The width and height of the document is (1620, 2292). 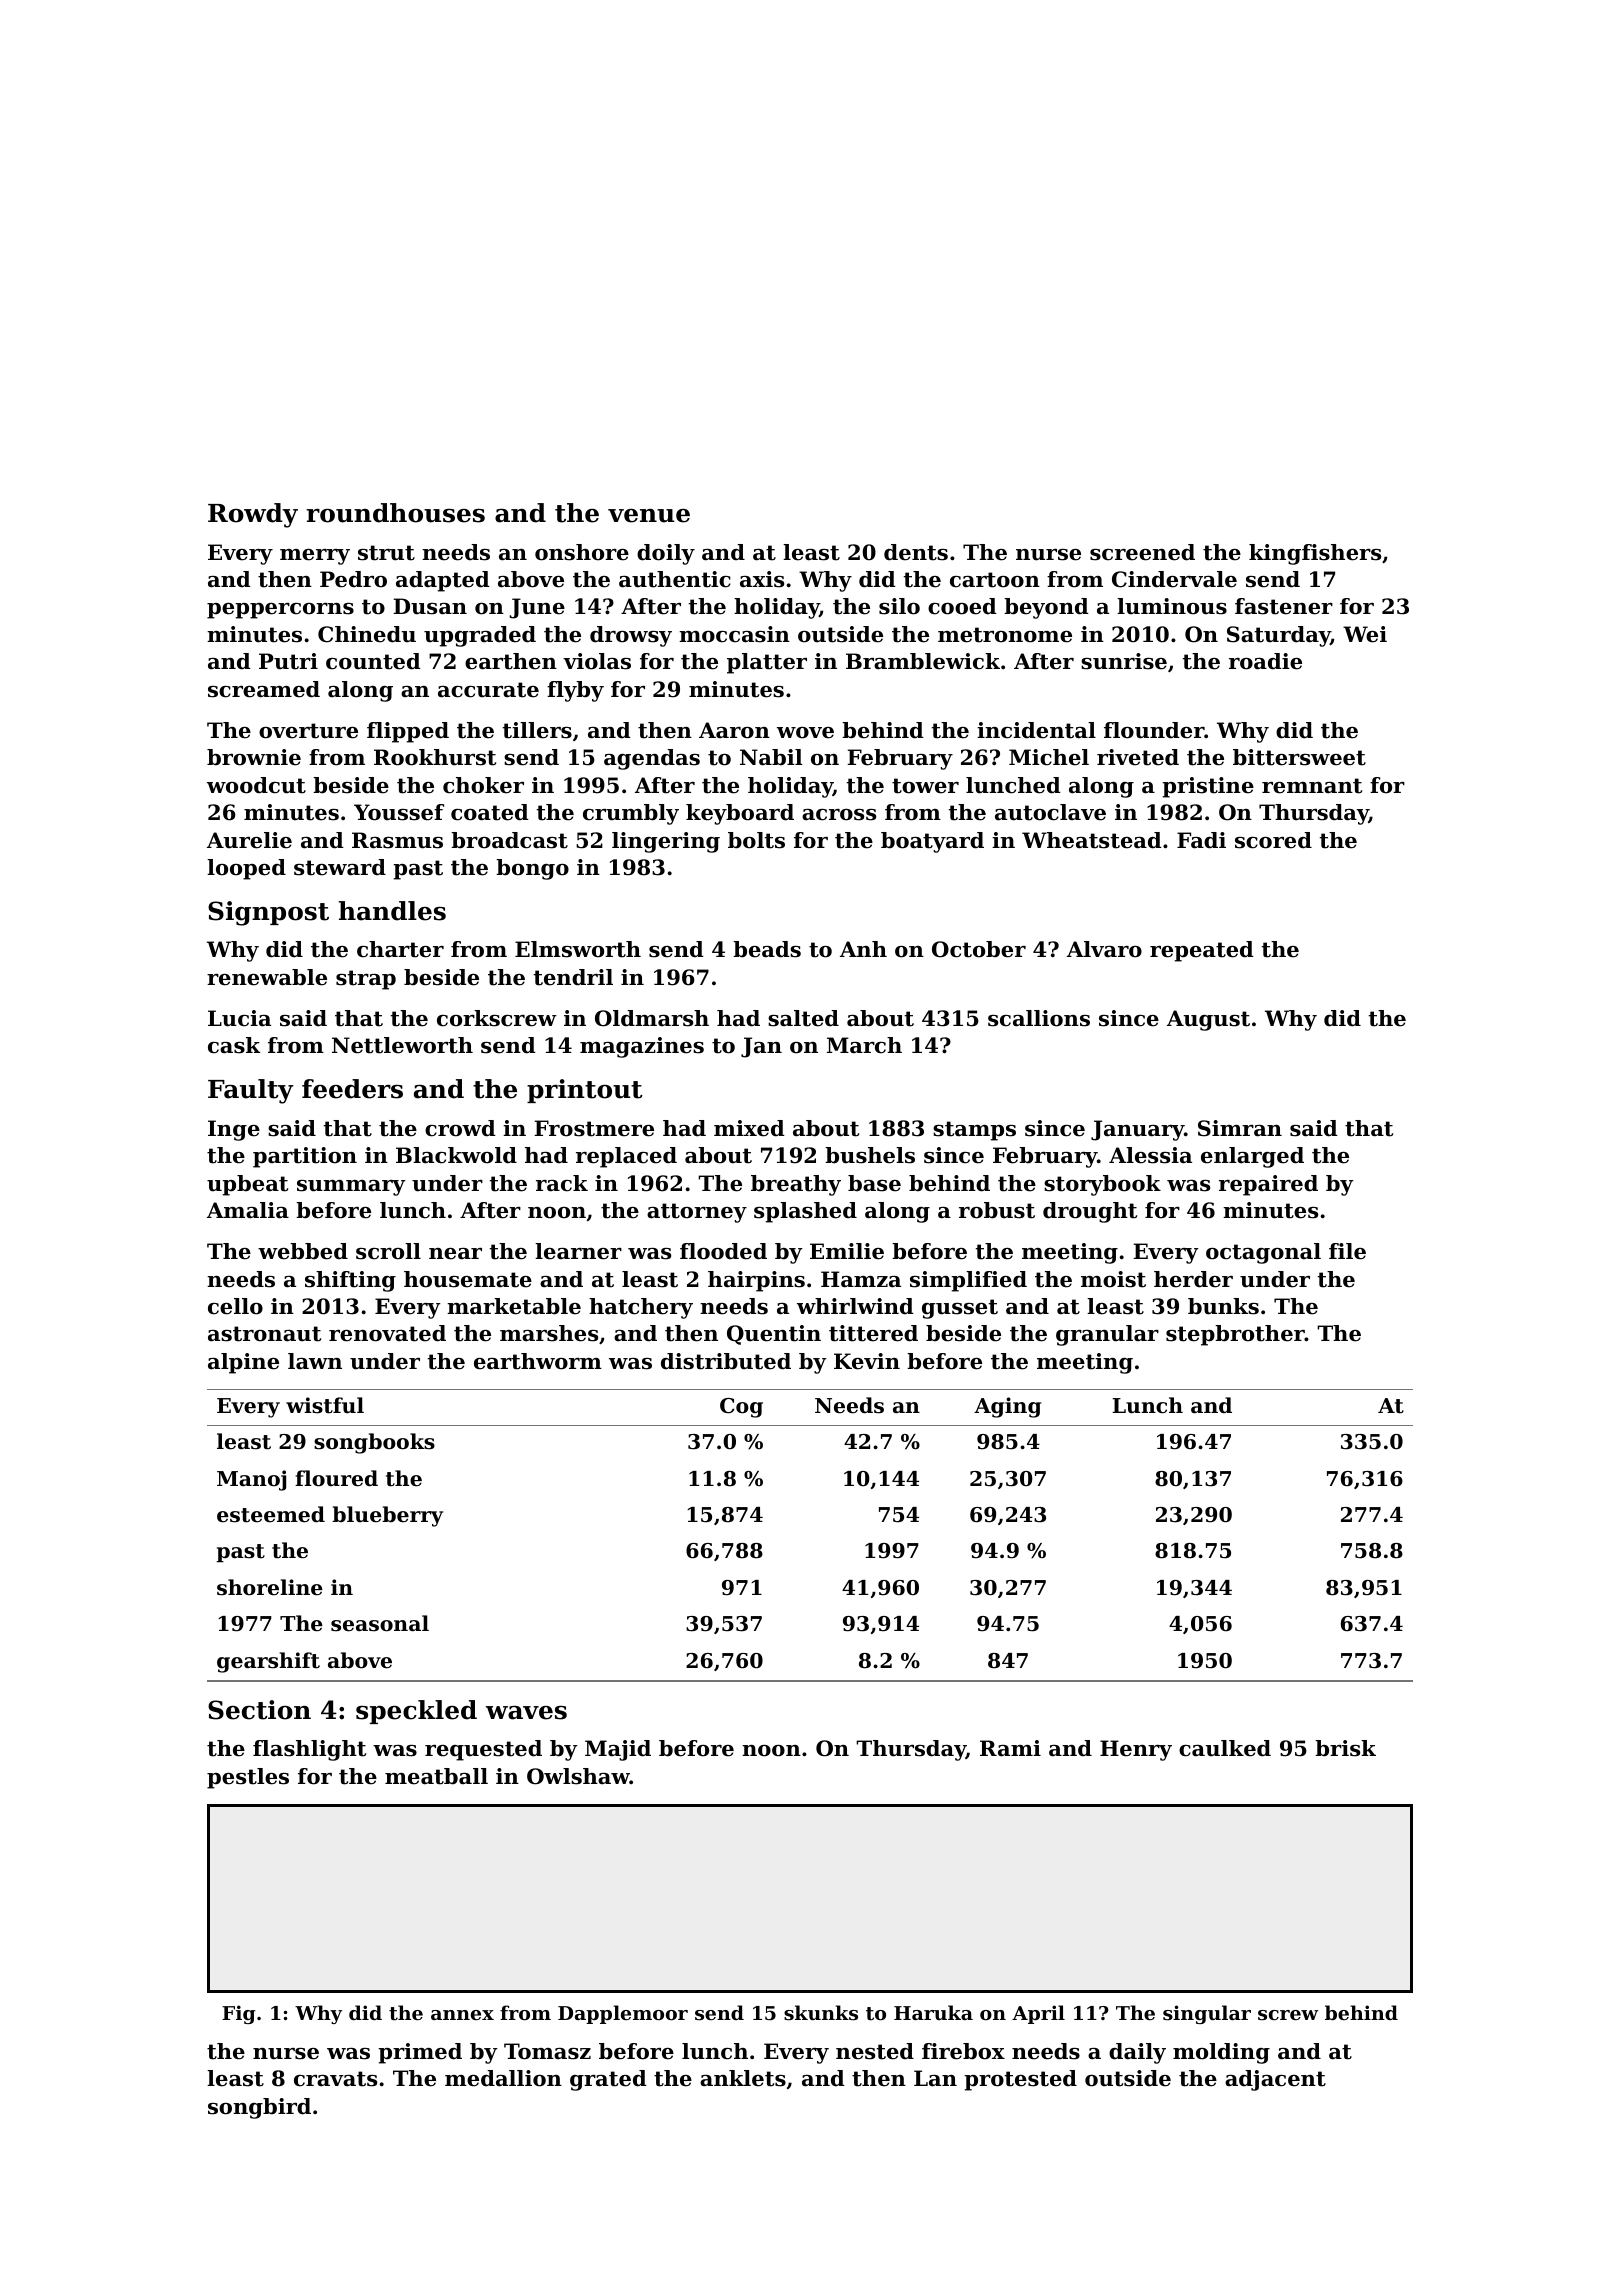 I want to click on printout, so click(x=585, y=1091).
